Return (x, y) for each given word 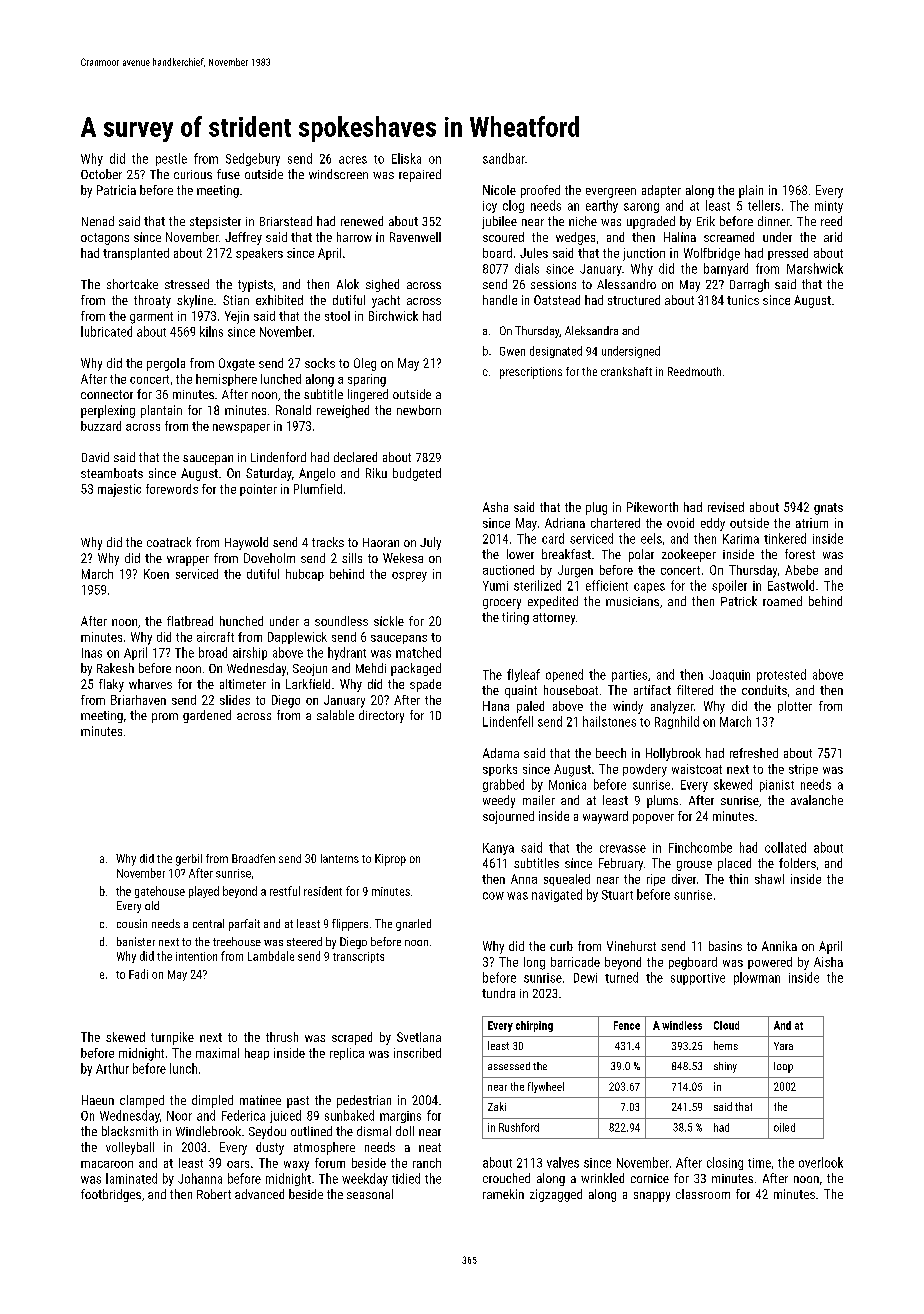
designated (556, 352)
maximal (217, 1053)
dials (527, 268)
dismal (374, 1131)
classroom (703, 1194)
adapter (661, 191)
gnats (828, 509)
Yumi (495, 586)
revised (726, 507)
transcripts (358, 957)
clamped (142, 1101)
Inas (92, 653)
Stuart (617, 895)
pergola (166, 364)
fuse (228, 174)
